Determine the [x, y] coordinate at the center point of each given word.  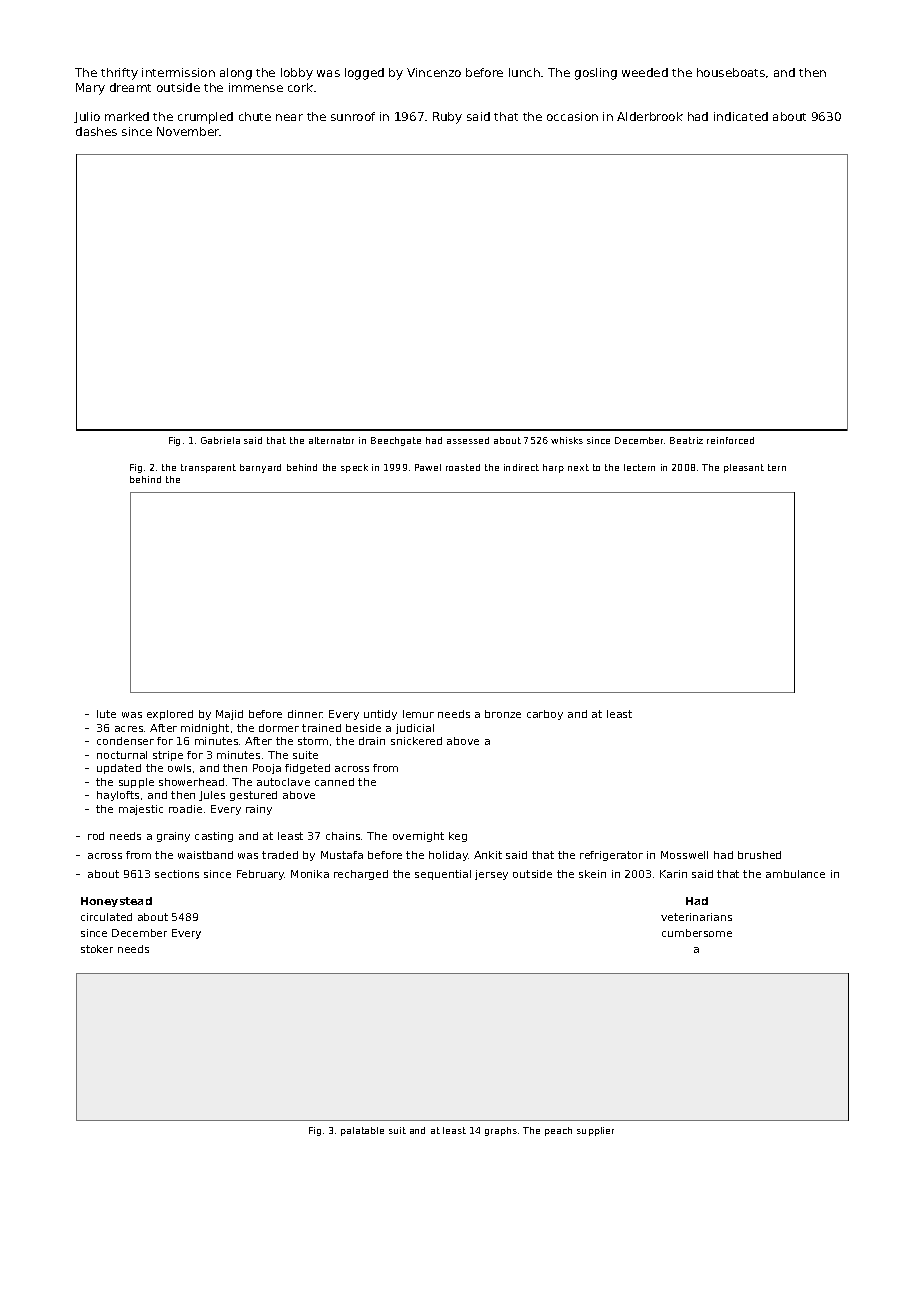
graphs [501, 1131]
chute [255, 116]
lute [106, 714]
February [261, 875]
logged [364, 74]
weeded [645, 72]
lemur [418, 714]
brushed [759, 855]
